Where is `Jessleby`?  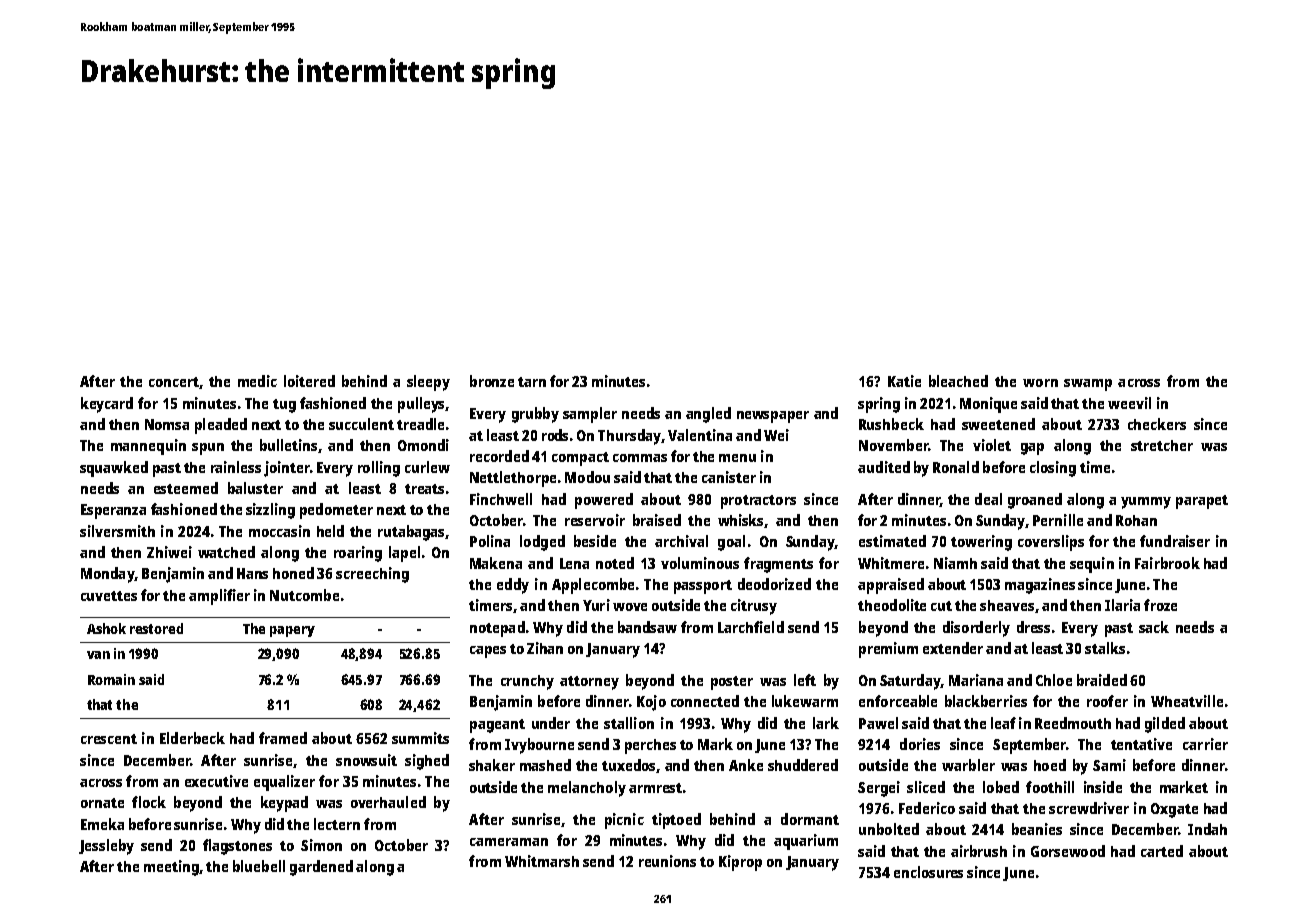
Jessleby is located at coordinates (106, 847).
